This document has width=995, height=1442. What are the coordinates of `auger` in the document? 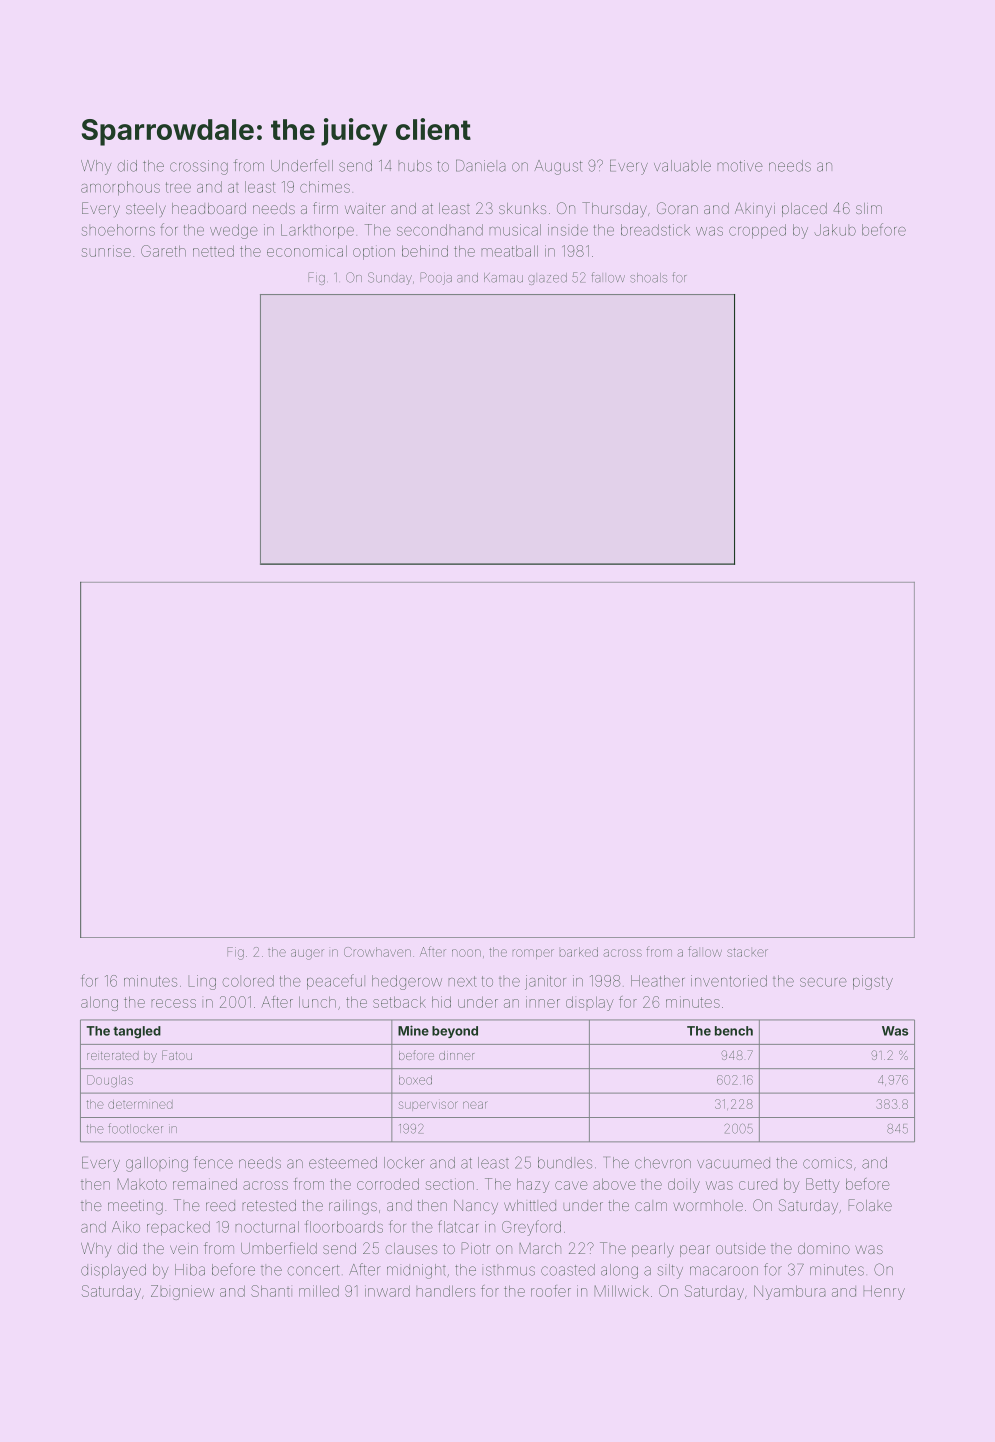 It's located at (307, 954).
